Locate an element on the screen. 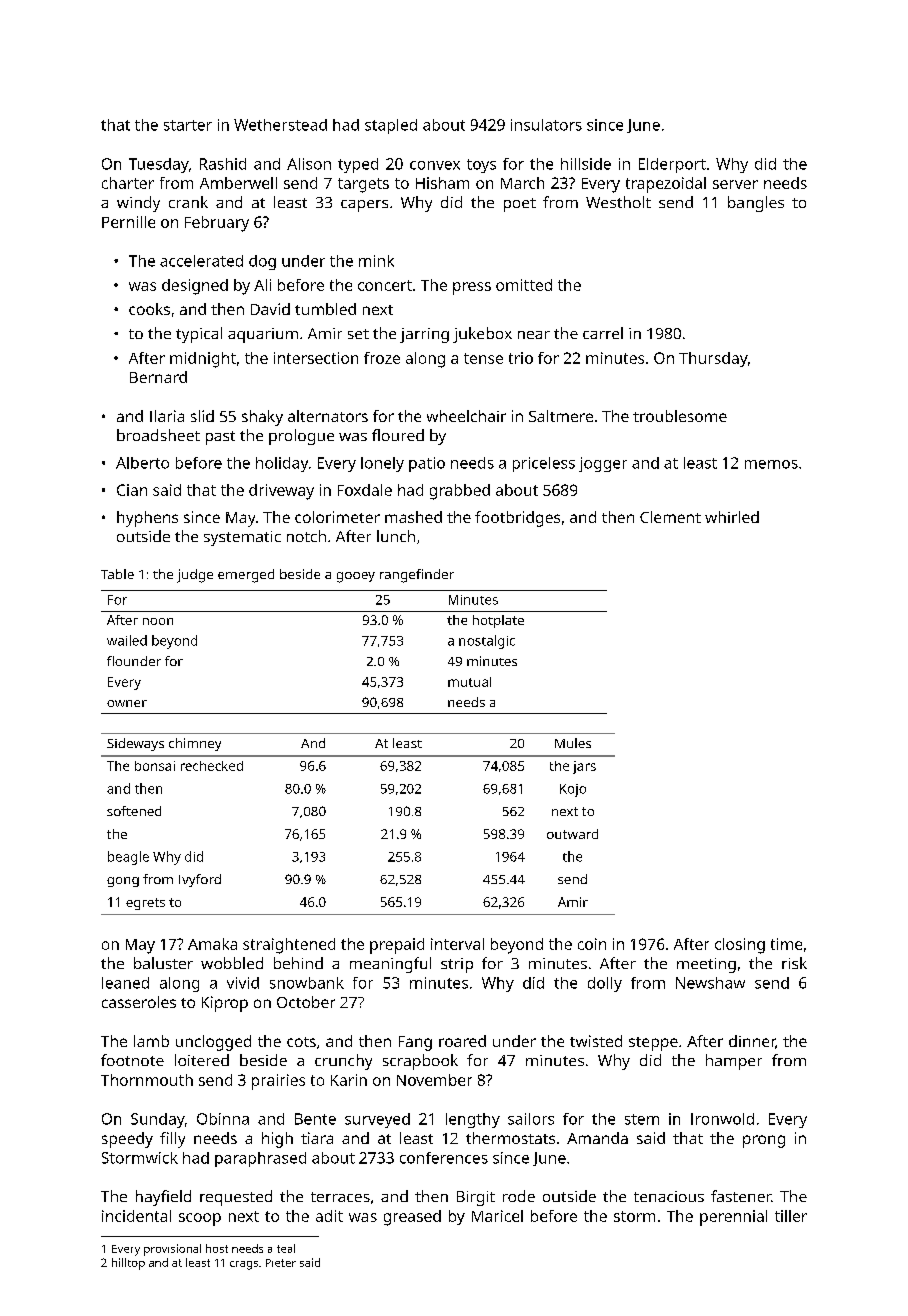 The height and width of the screenshot is (1316, 908). steppe is located at coordinates (653, 1044).
